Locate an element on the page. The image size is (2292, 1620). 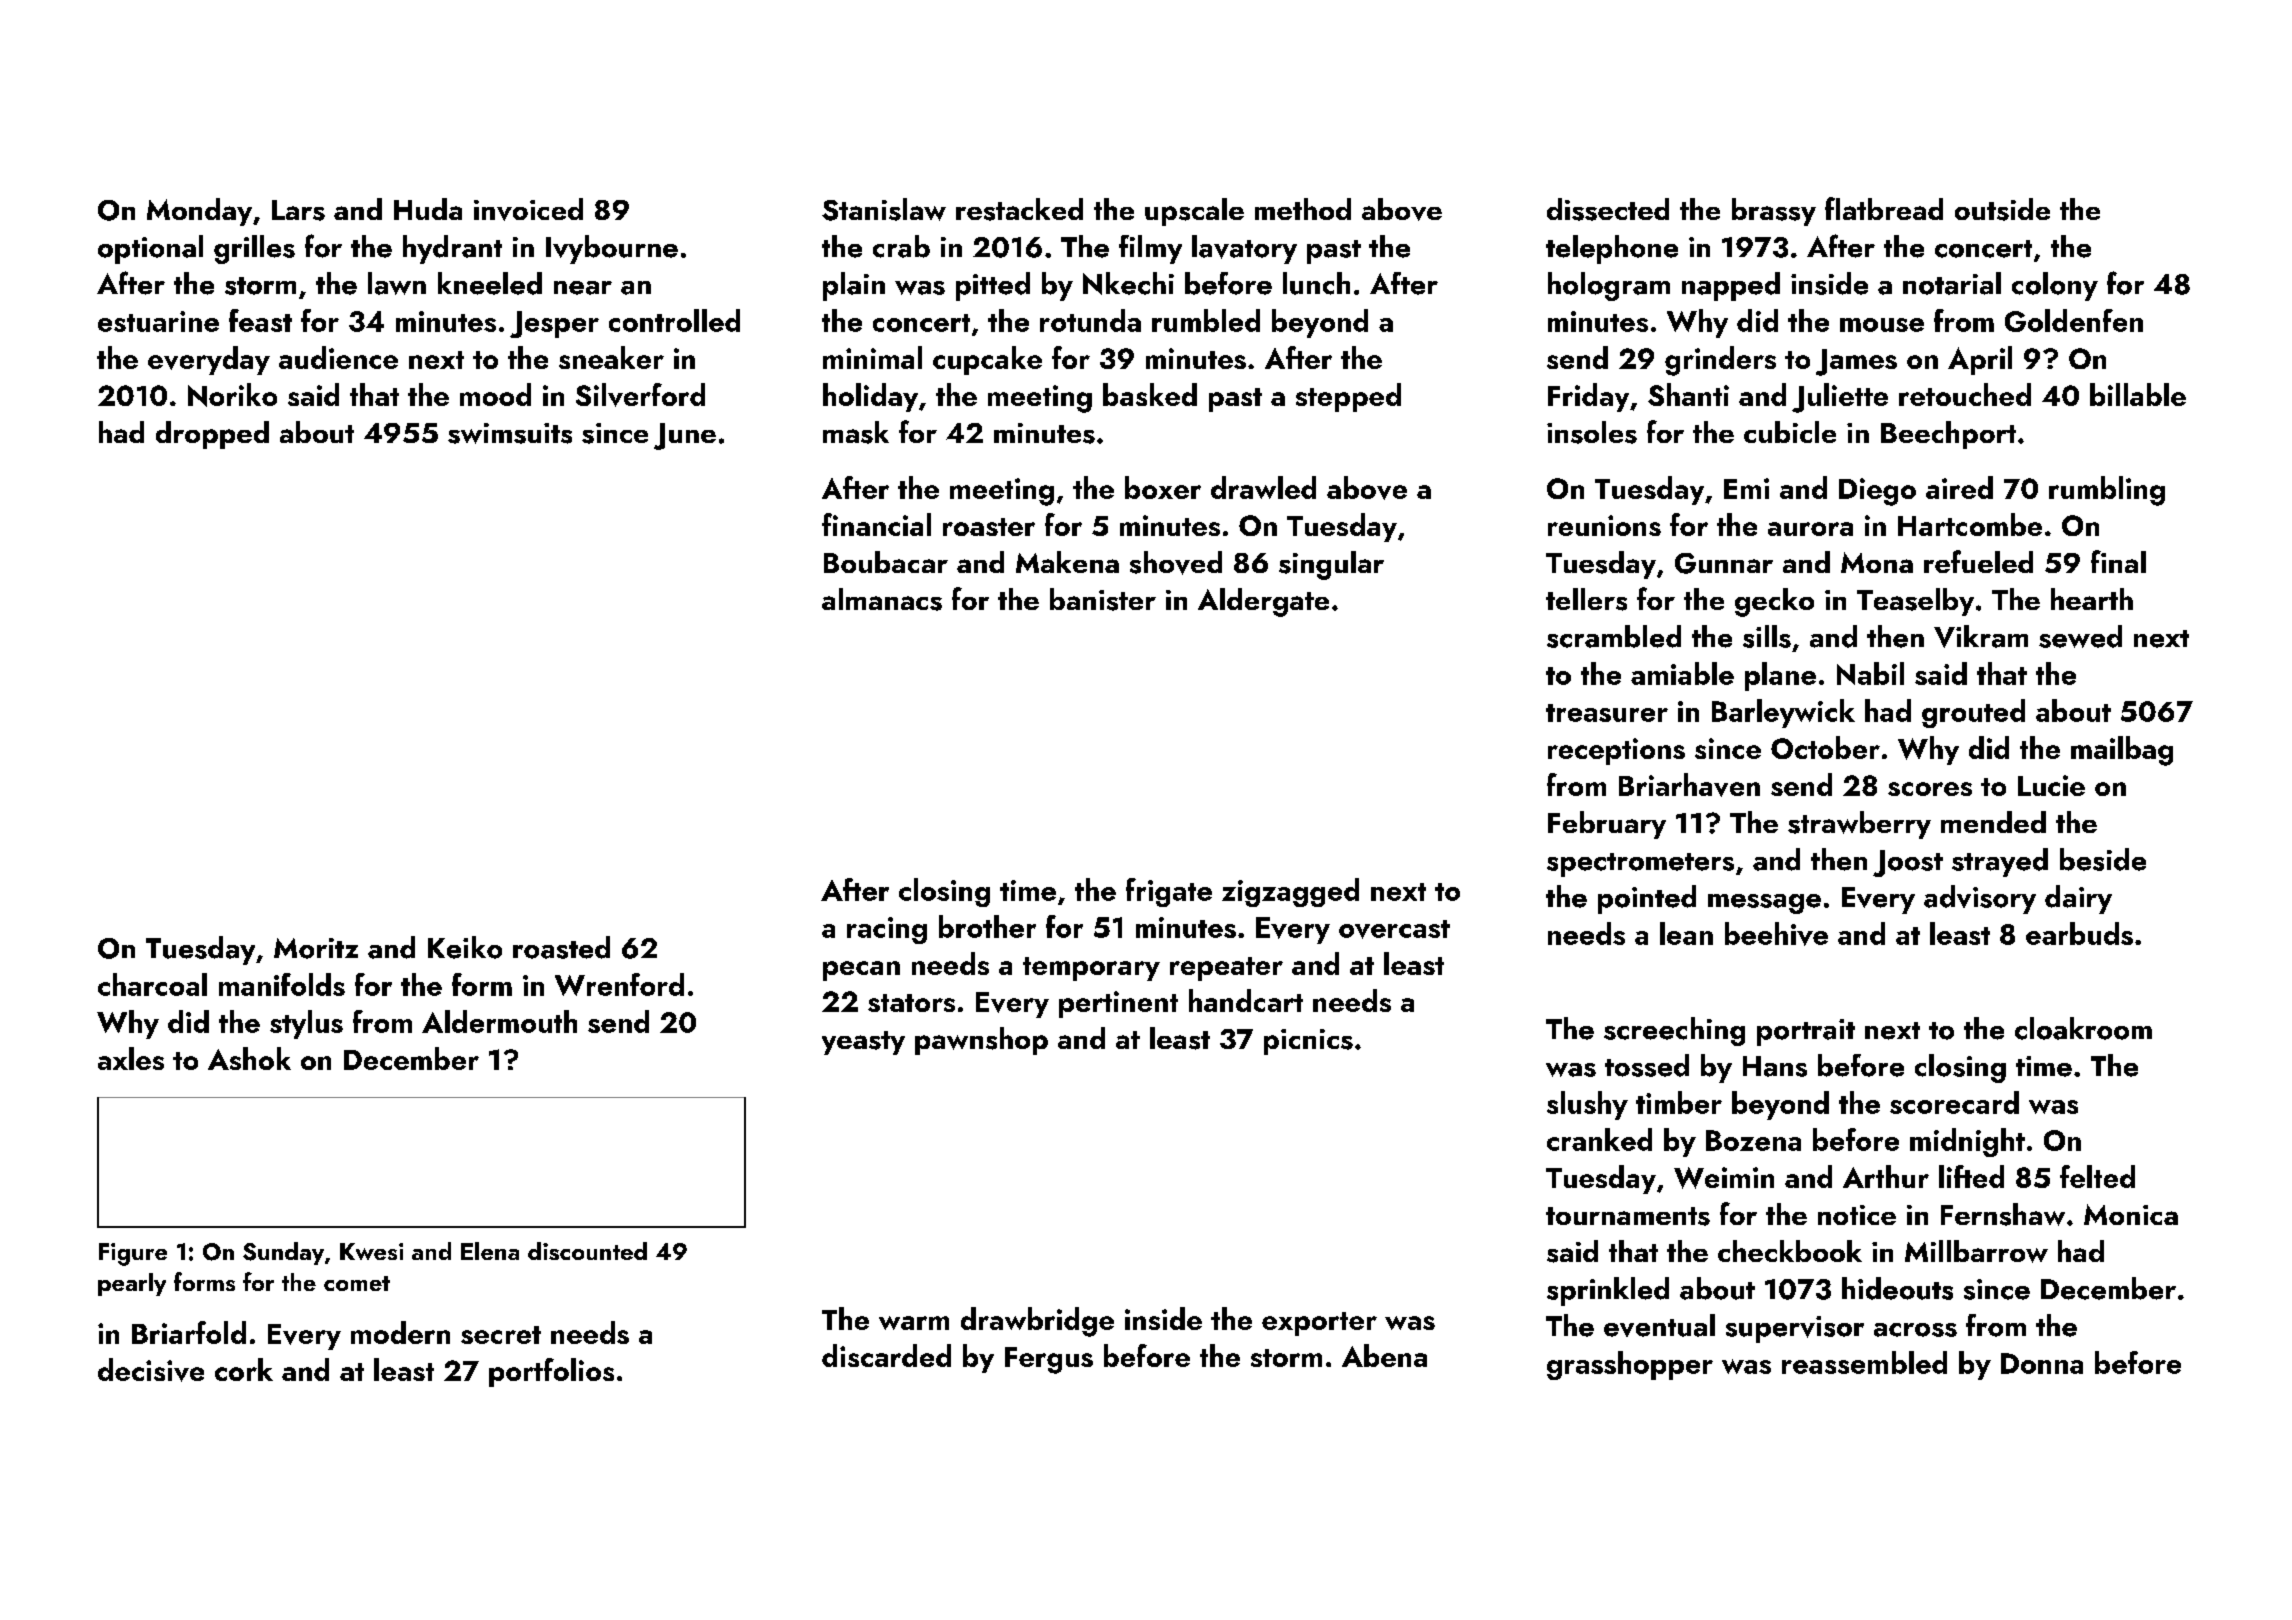
lunch is located at coordinates (1316, 283).
